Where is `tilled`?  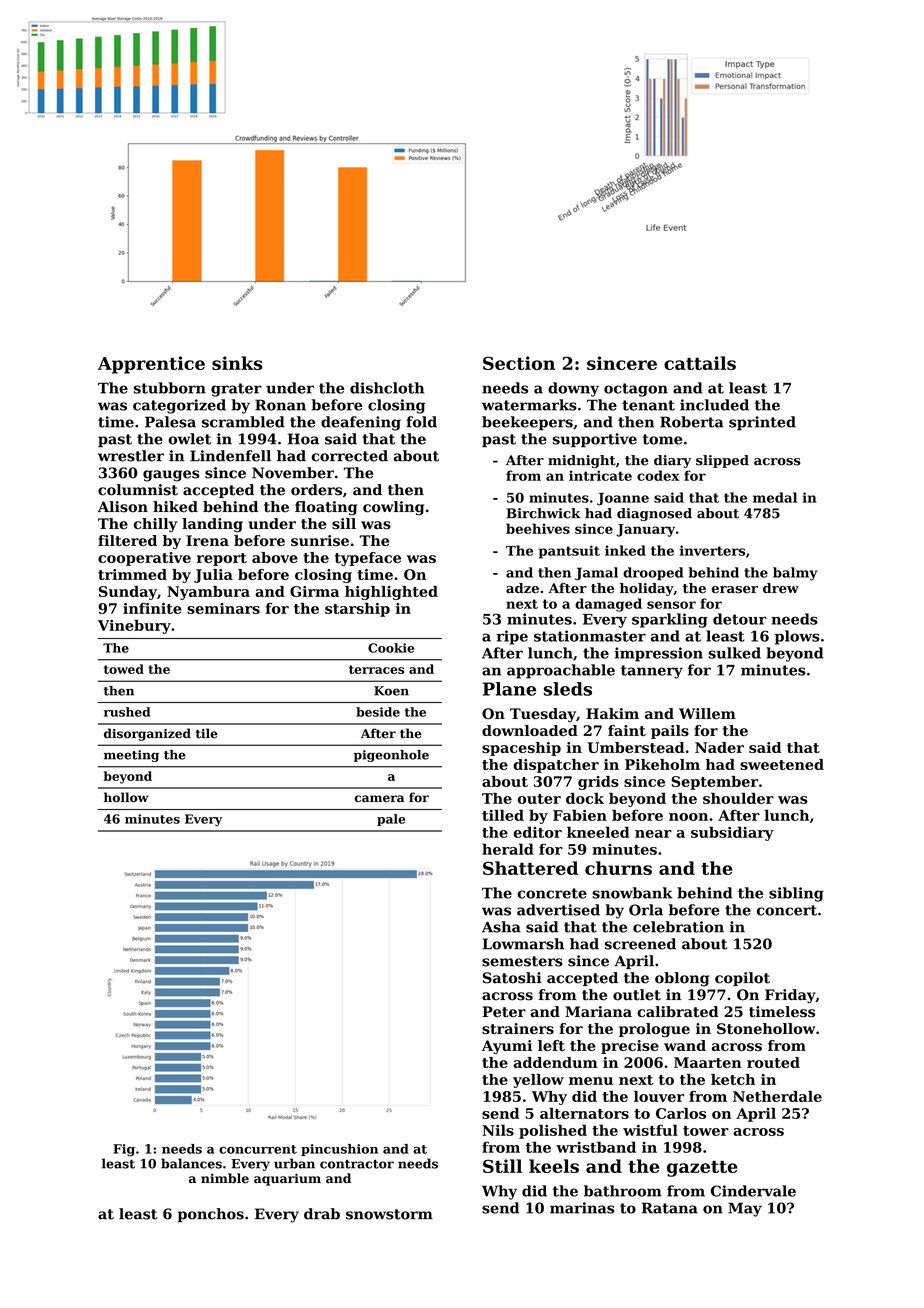
tilled is located at coordinates (503, 815).
